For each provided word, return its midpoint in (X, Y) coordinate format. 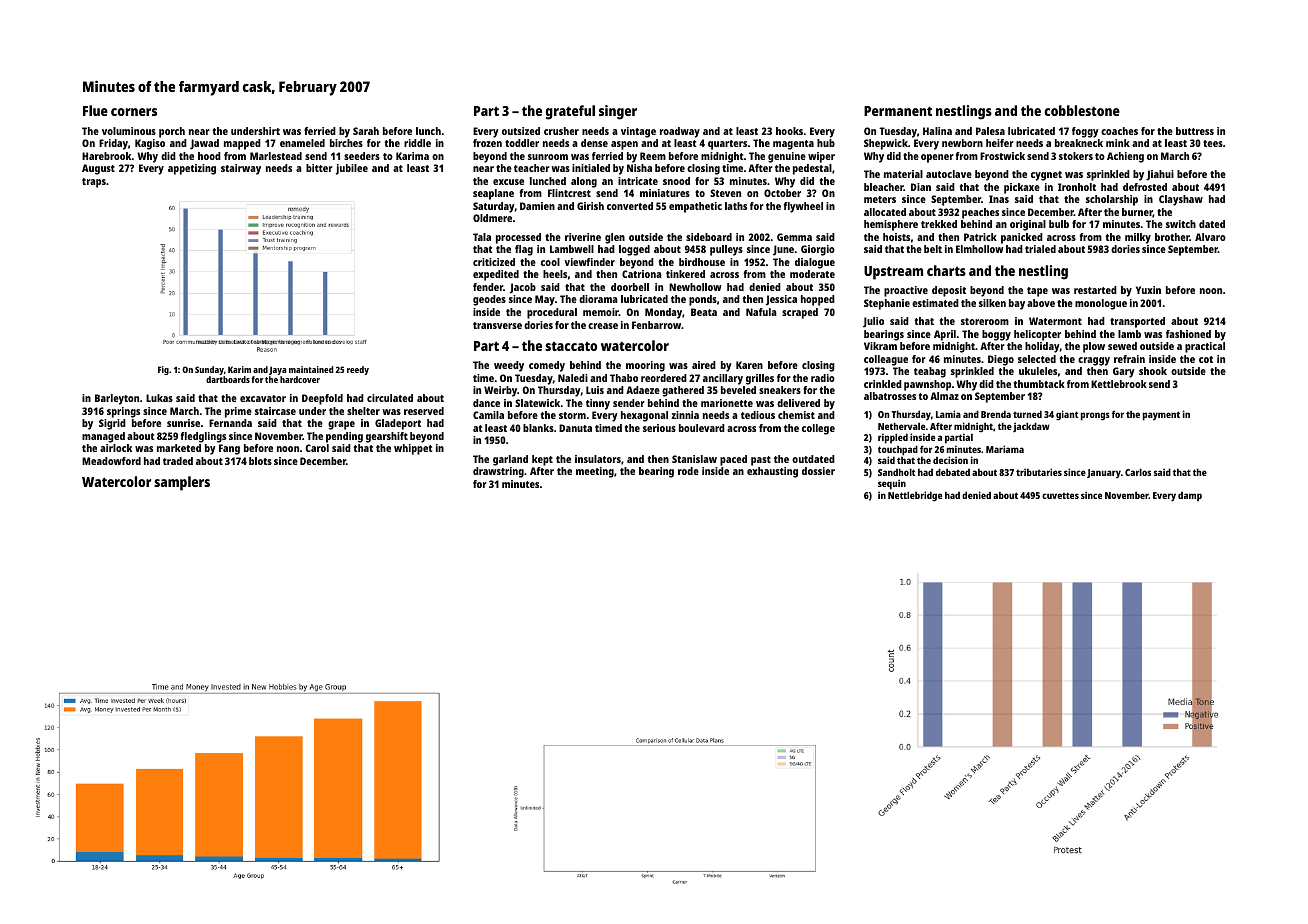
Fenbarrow (656, 325)
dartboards (228, 379)
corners (134, 112)
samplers (182, 483)
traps (94, 183)
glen (615, 238)
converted (630, 206)
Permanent (898, 111)
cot (1206, 359)
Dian (921, 187)
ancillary (723, 379)
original (1028, 225)
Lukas (159, 398)
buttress (1195, 131)
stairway (241, 169)
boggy (996, 335)
